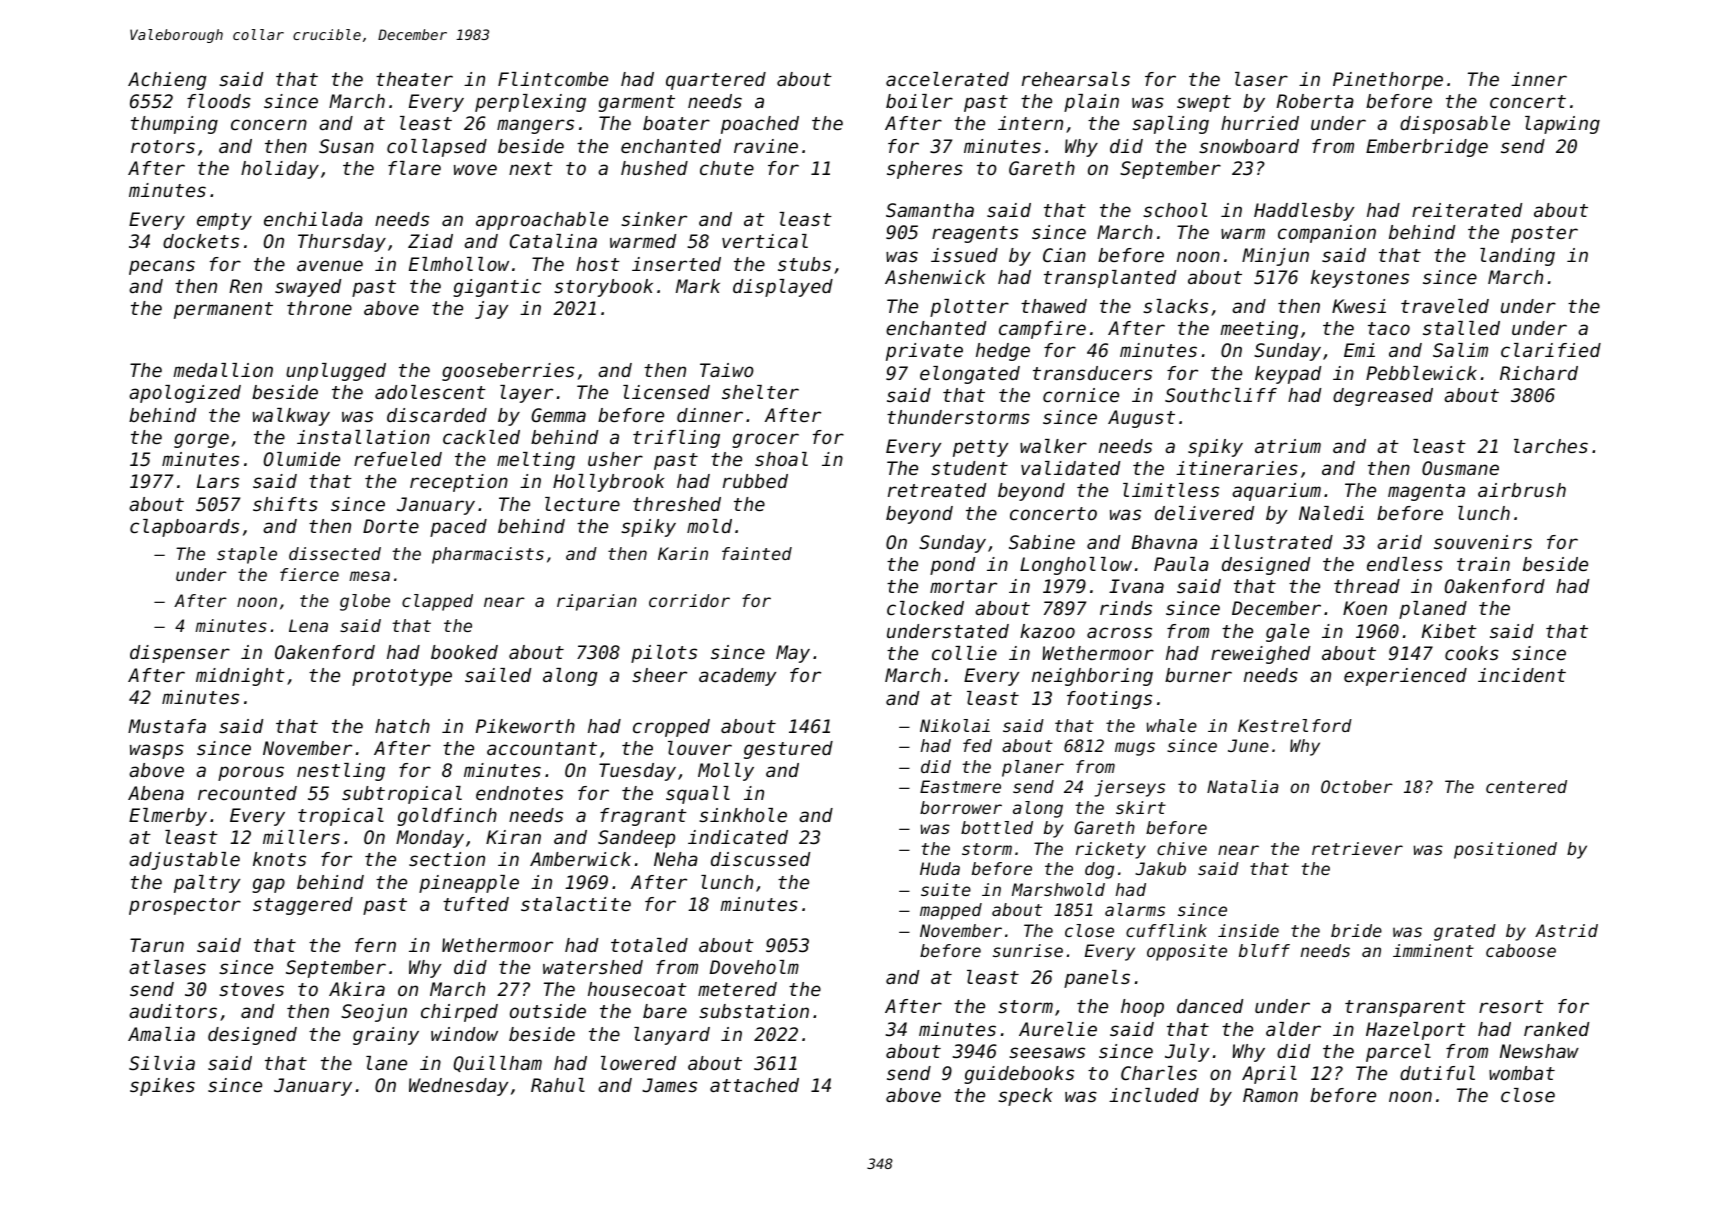  I want to click on Eastmere, so click(960, 786).
